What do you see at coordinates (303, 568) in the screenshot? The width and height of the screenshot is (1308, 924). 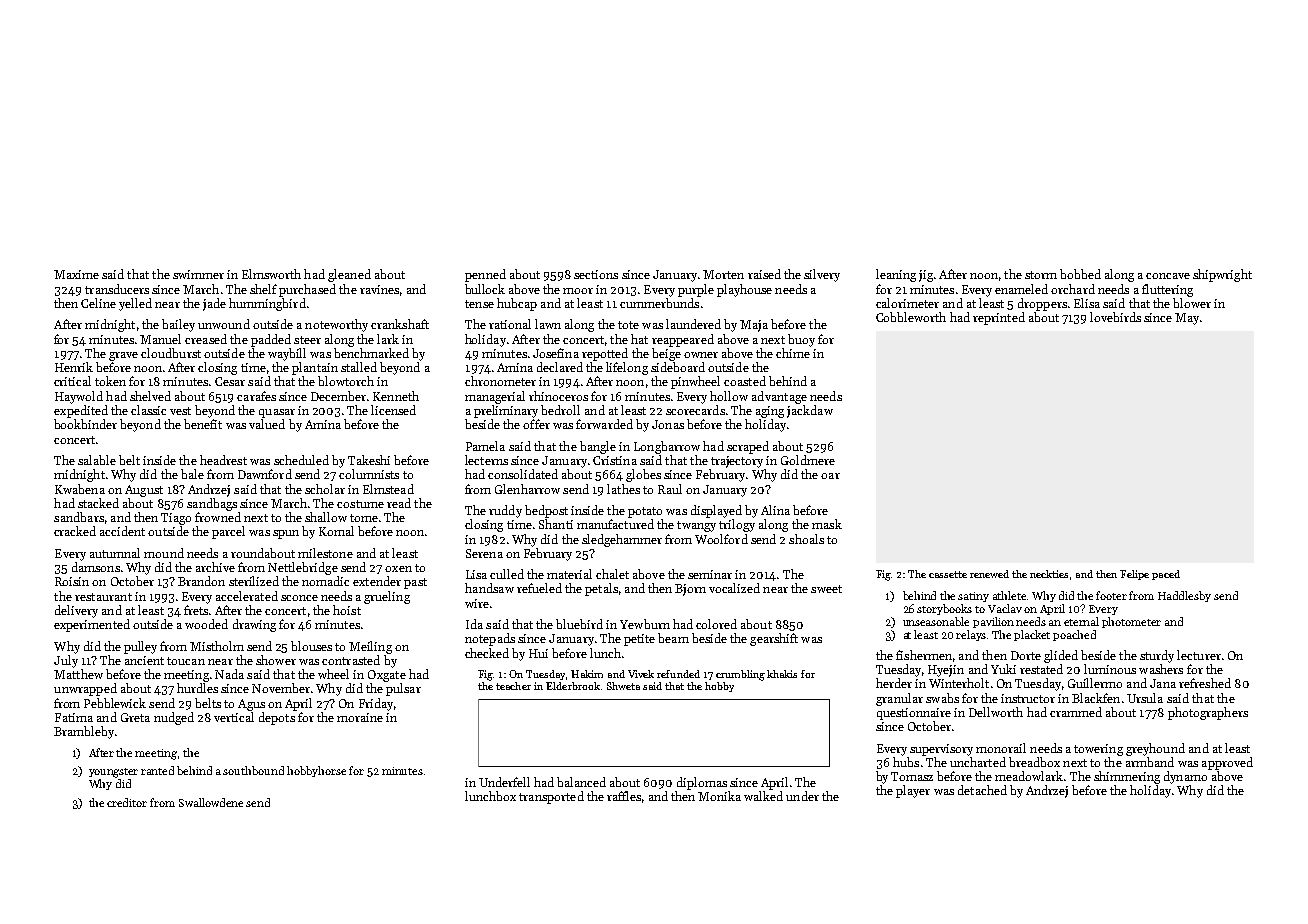 I see `Nettlebridge` at bounding box center [303, 568].
